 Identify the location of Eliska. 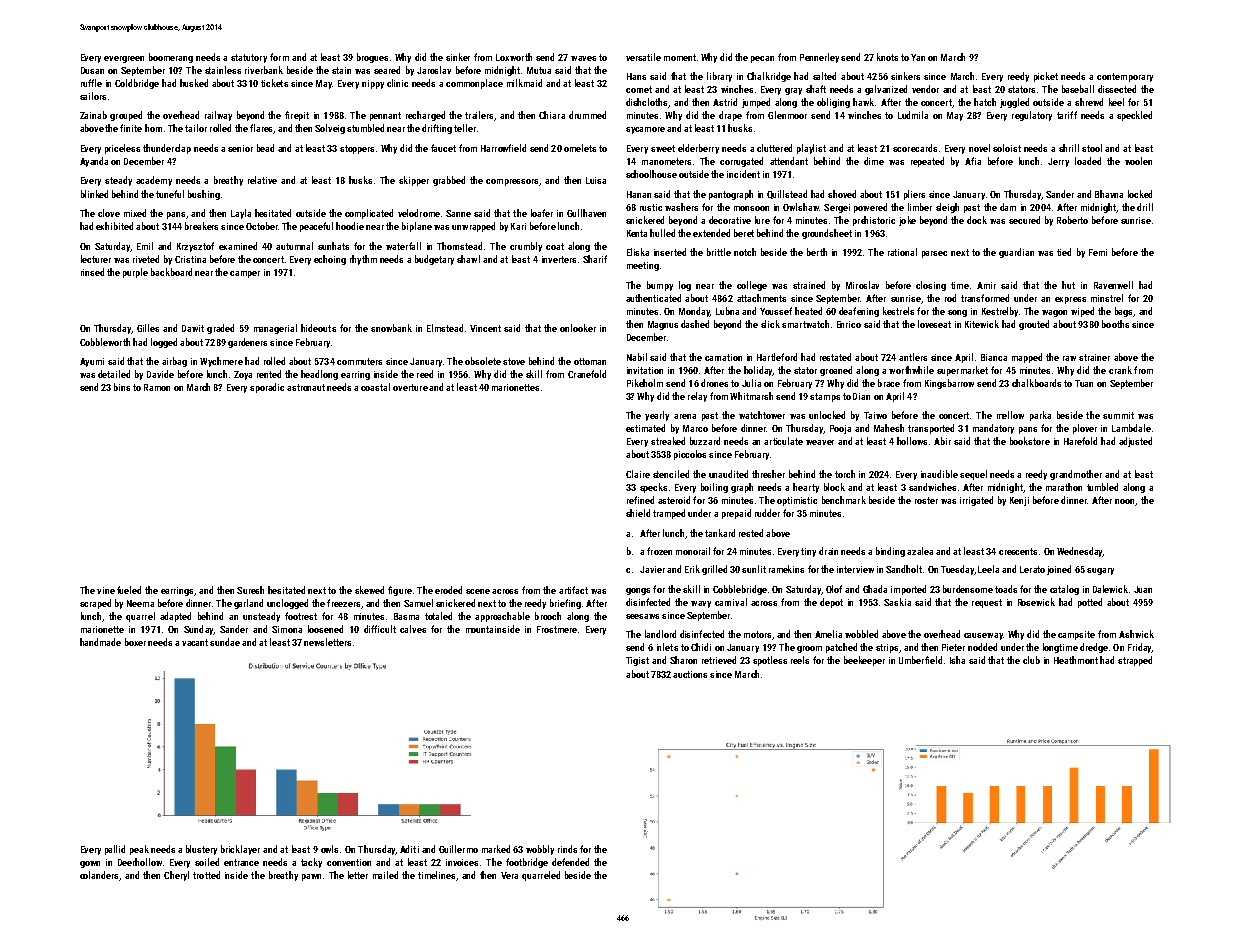
(638, 252).
